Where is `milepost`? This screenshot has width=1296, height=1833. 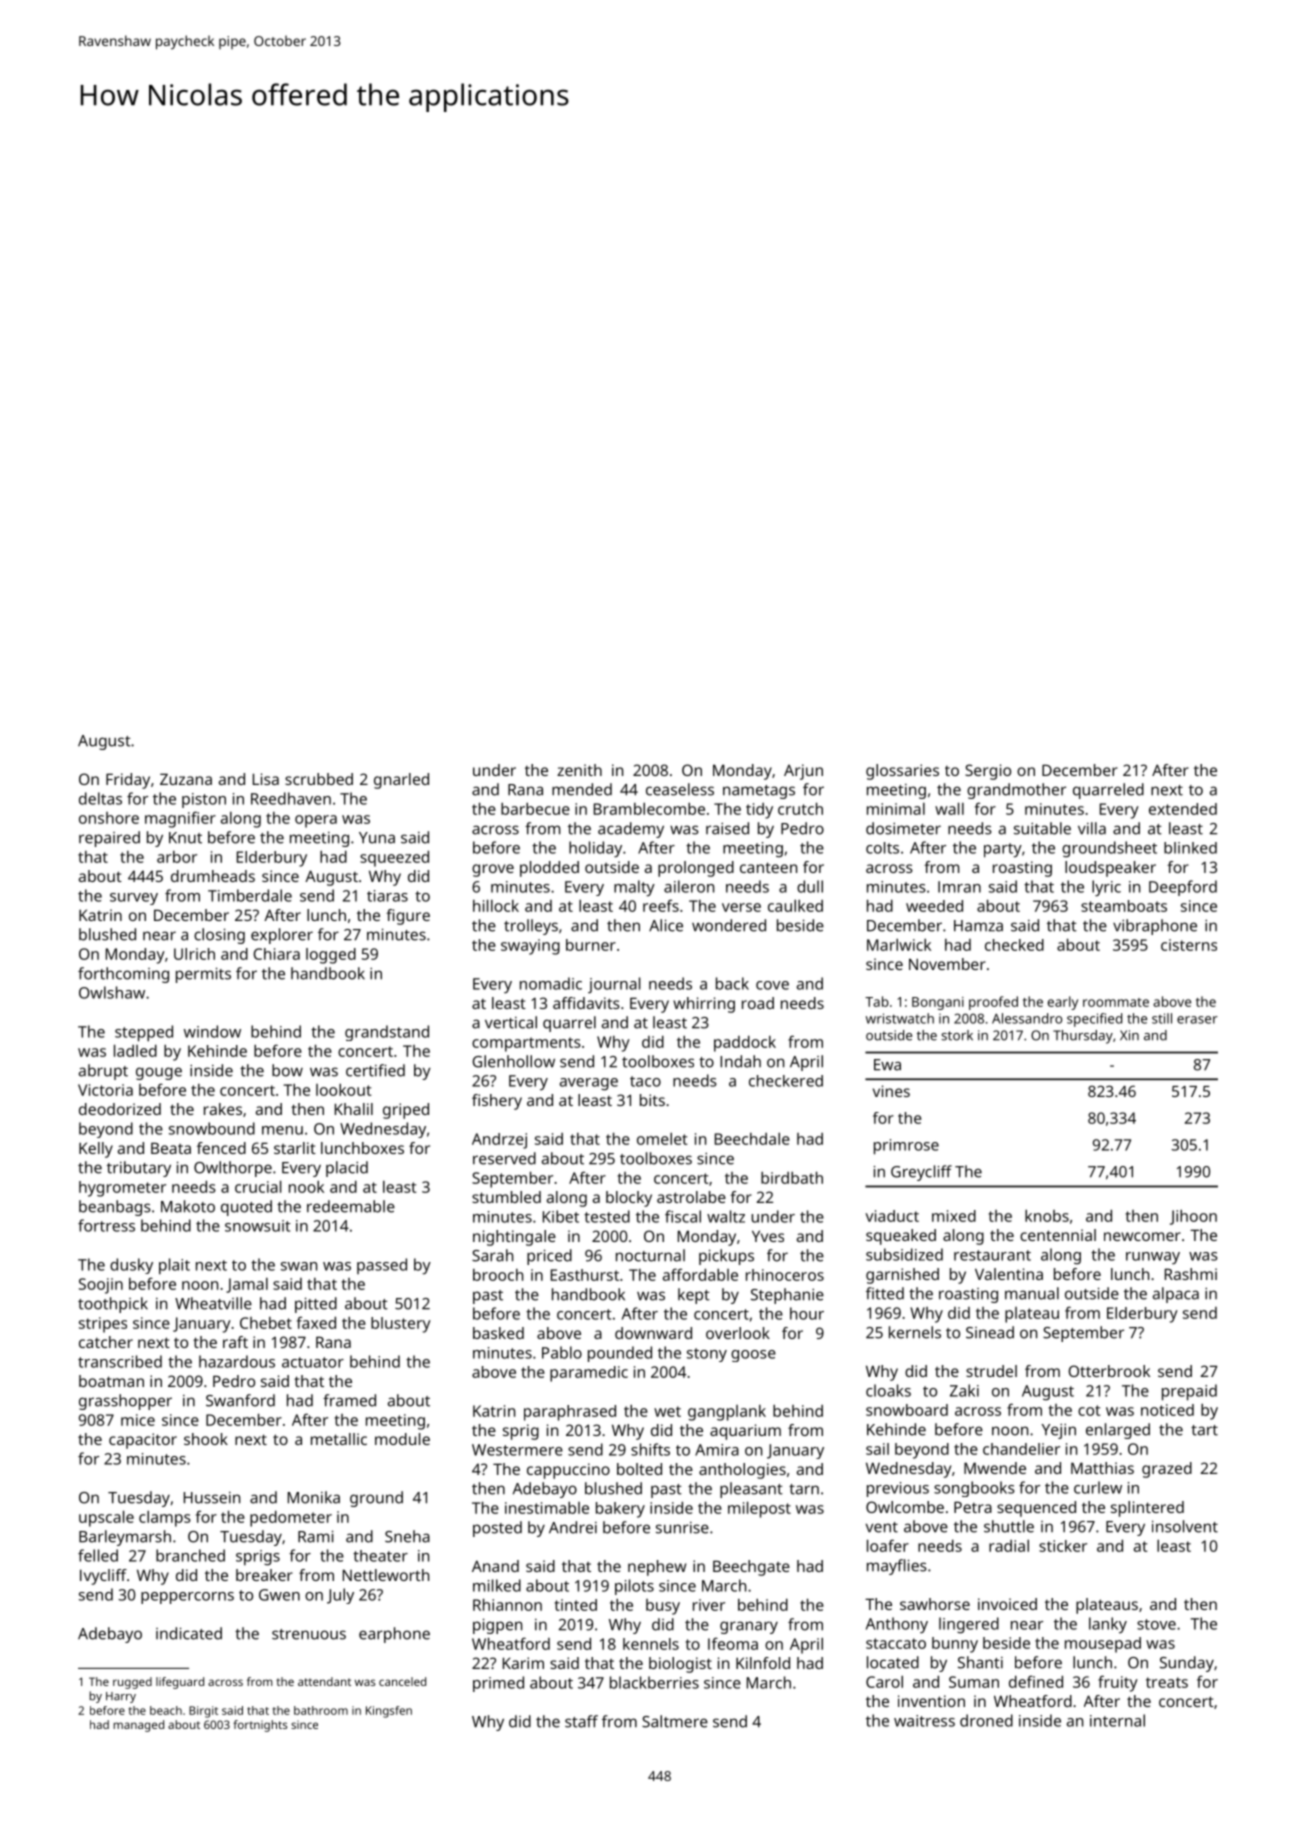 milepost is located at coordinates (759, 1509).
